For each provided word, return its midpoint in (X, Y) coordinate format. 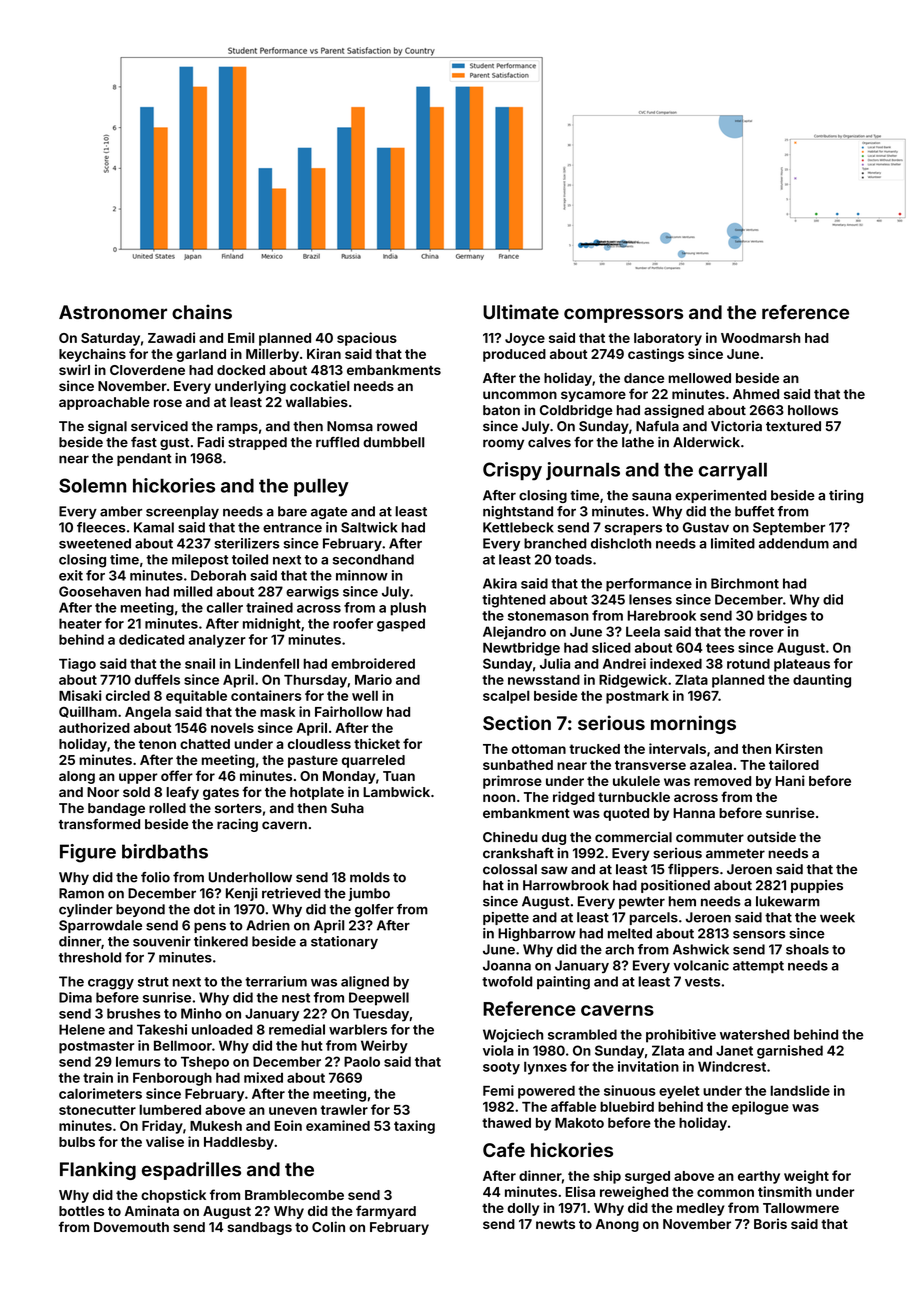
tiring (846, 496)
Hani (790, 780)
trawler (344, 1109)
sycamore (593, 396)
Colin (328, 1226)
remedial (297, 1029)
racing (237, 825)
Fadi (211, 442)
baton (501, 410)
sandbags (259, 1228)
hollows (813, 410)
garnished (790, 1052)
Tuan (399, 776)
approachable (104, 403)
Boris (770, 1223)
